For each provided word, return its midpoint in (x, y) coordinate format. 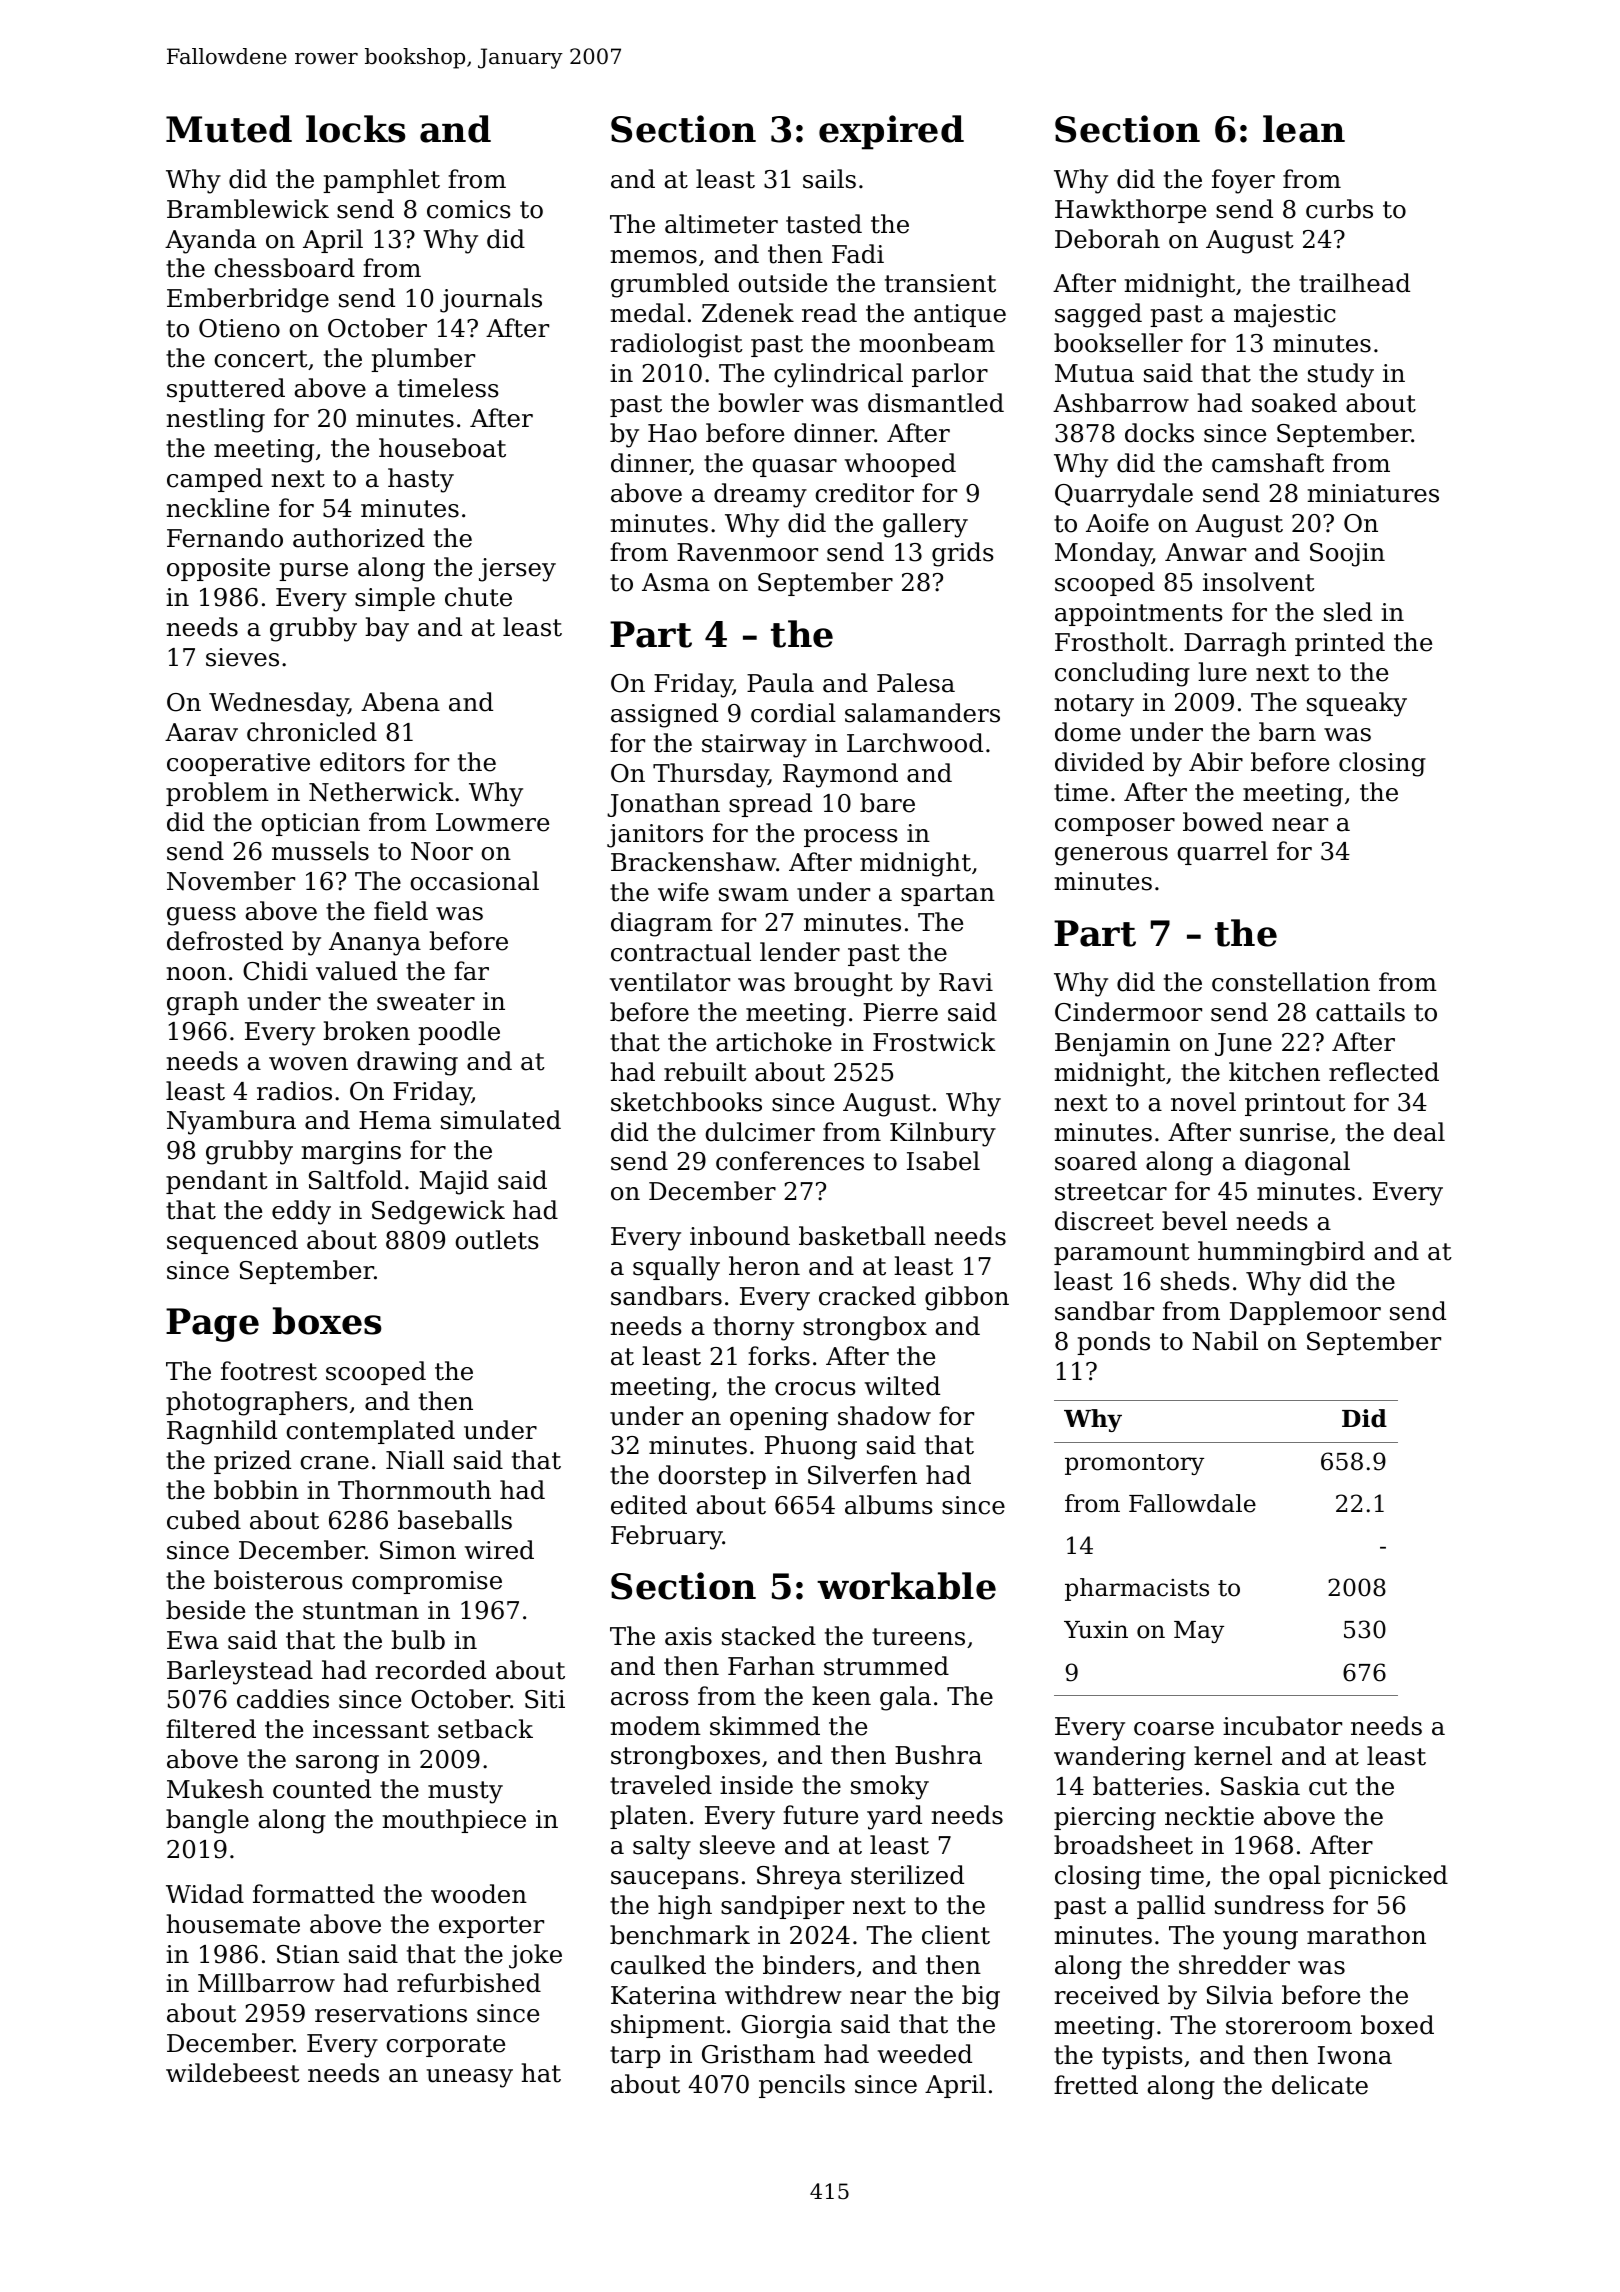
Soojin (1347, 555)
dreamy (760, 495)
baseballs (455, 1520)
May (1199, 1632)
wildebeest (233, 2073)
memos (653, 257)
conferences (790, 1161)
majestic (1285, 316)
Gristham (758, 2054)
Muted (229, 129)
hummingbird (1281, 1253)
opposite (218, 569)
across (650, 1699)
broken (366, 1031)
